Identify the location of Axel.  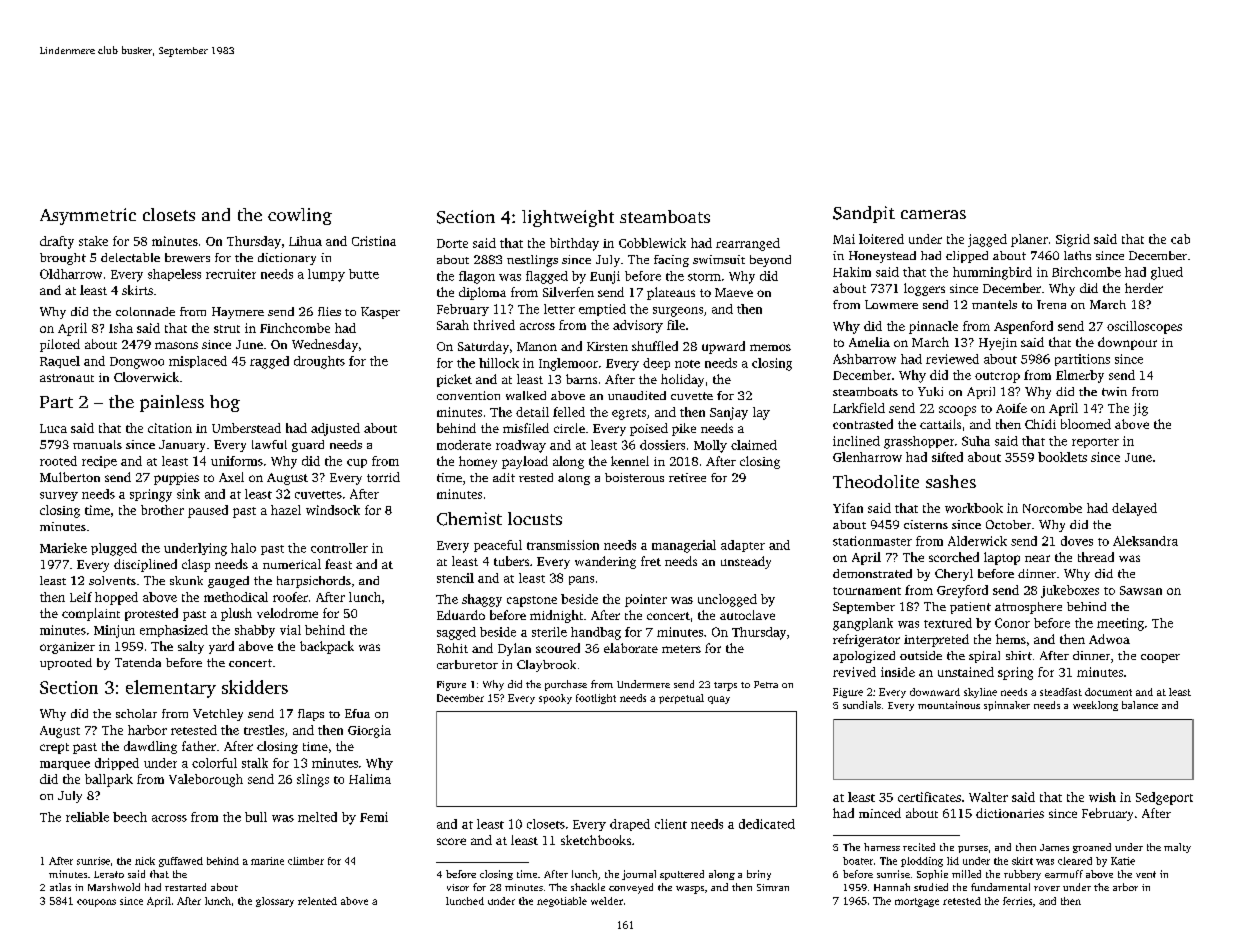
(231, 477).
